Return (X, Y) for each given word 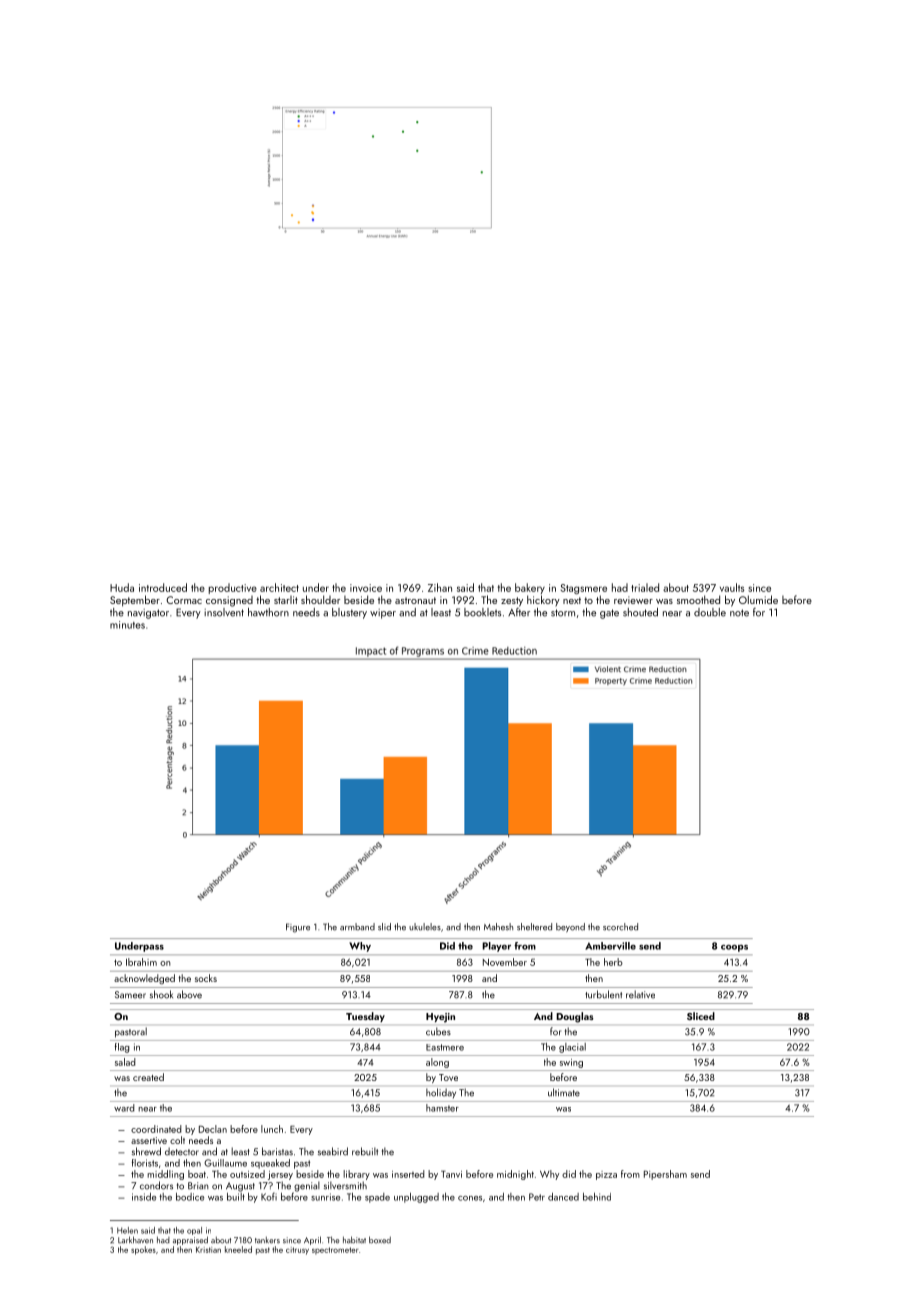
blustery (349, 613)
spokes (143, 1250)
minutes (127, 625)
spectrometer (335, 1251)
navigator (148, 614)
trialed (645, 587)
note (739, 613)
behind (597, 1197)
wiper (383, 614)
